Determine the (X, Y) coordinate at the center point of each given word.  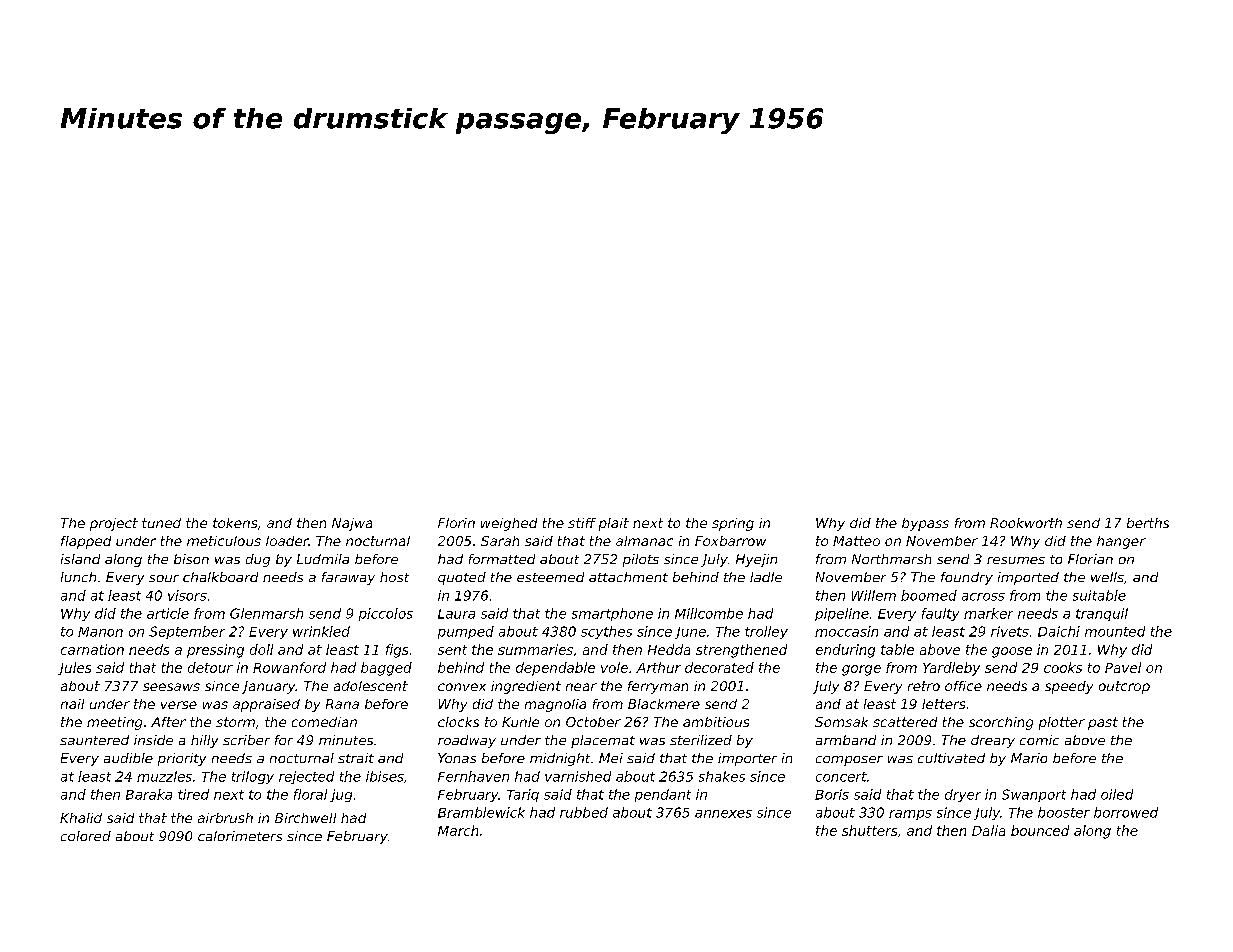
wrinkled (321, 631)
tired (193, 794)
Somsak (841, 722)
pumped (466, 632)
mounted (1115, 631)
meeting (114, 723)
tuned (161, 523)
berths (1148, 523)
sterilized (701, 740)
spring (733, 524)
